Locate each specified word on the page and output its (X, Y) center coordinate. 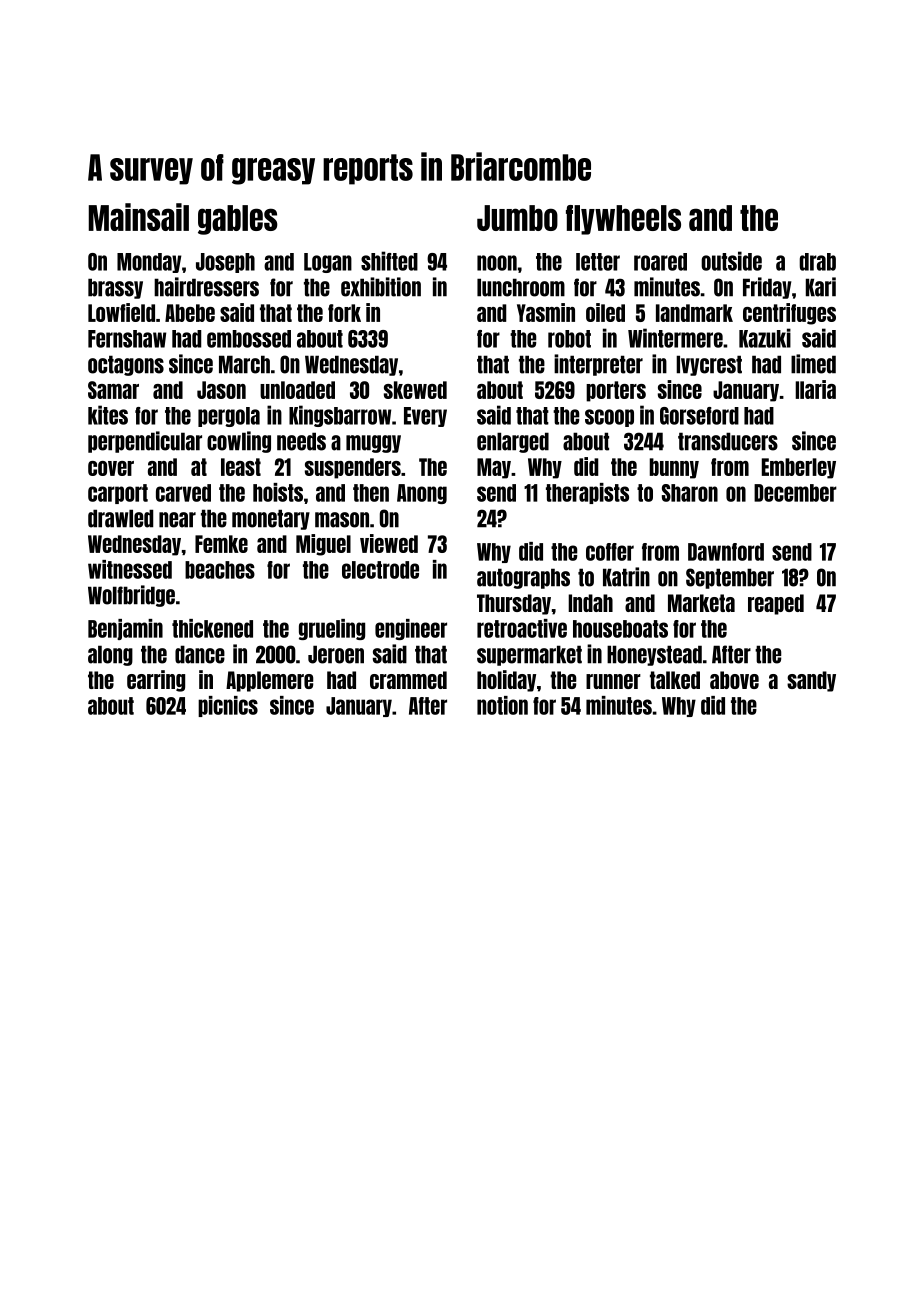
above (734, 680)
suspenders (353, 468)
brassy (115, 288)
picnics (228, 706)
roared (660, 262)
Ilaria (815, 389)
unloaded (297, 390)
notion (502, 705)
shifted (389, 261)
